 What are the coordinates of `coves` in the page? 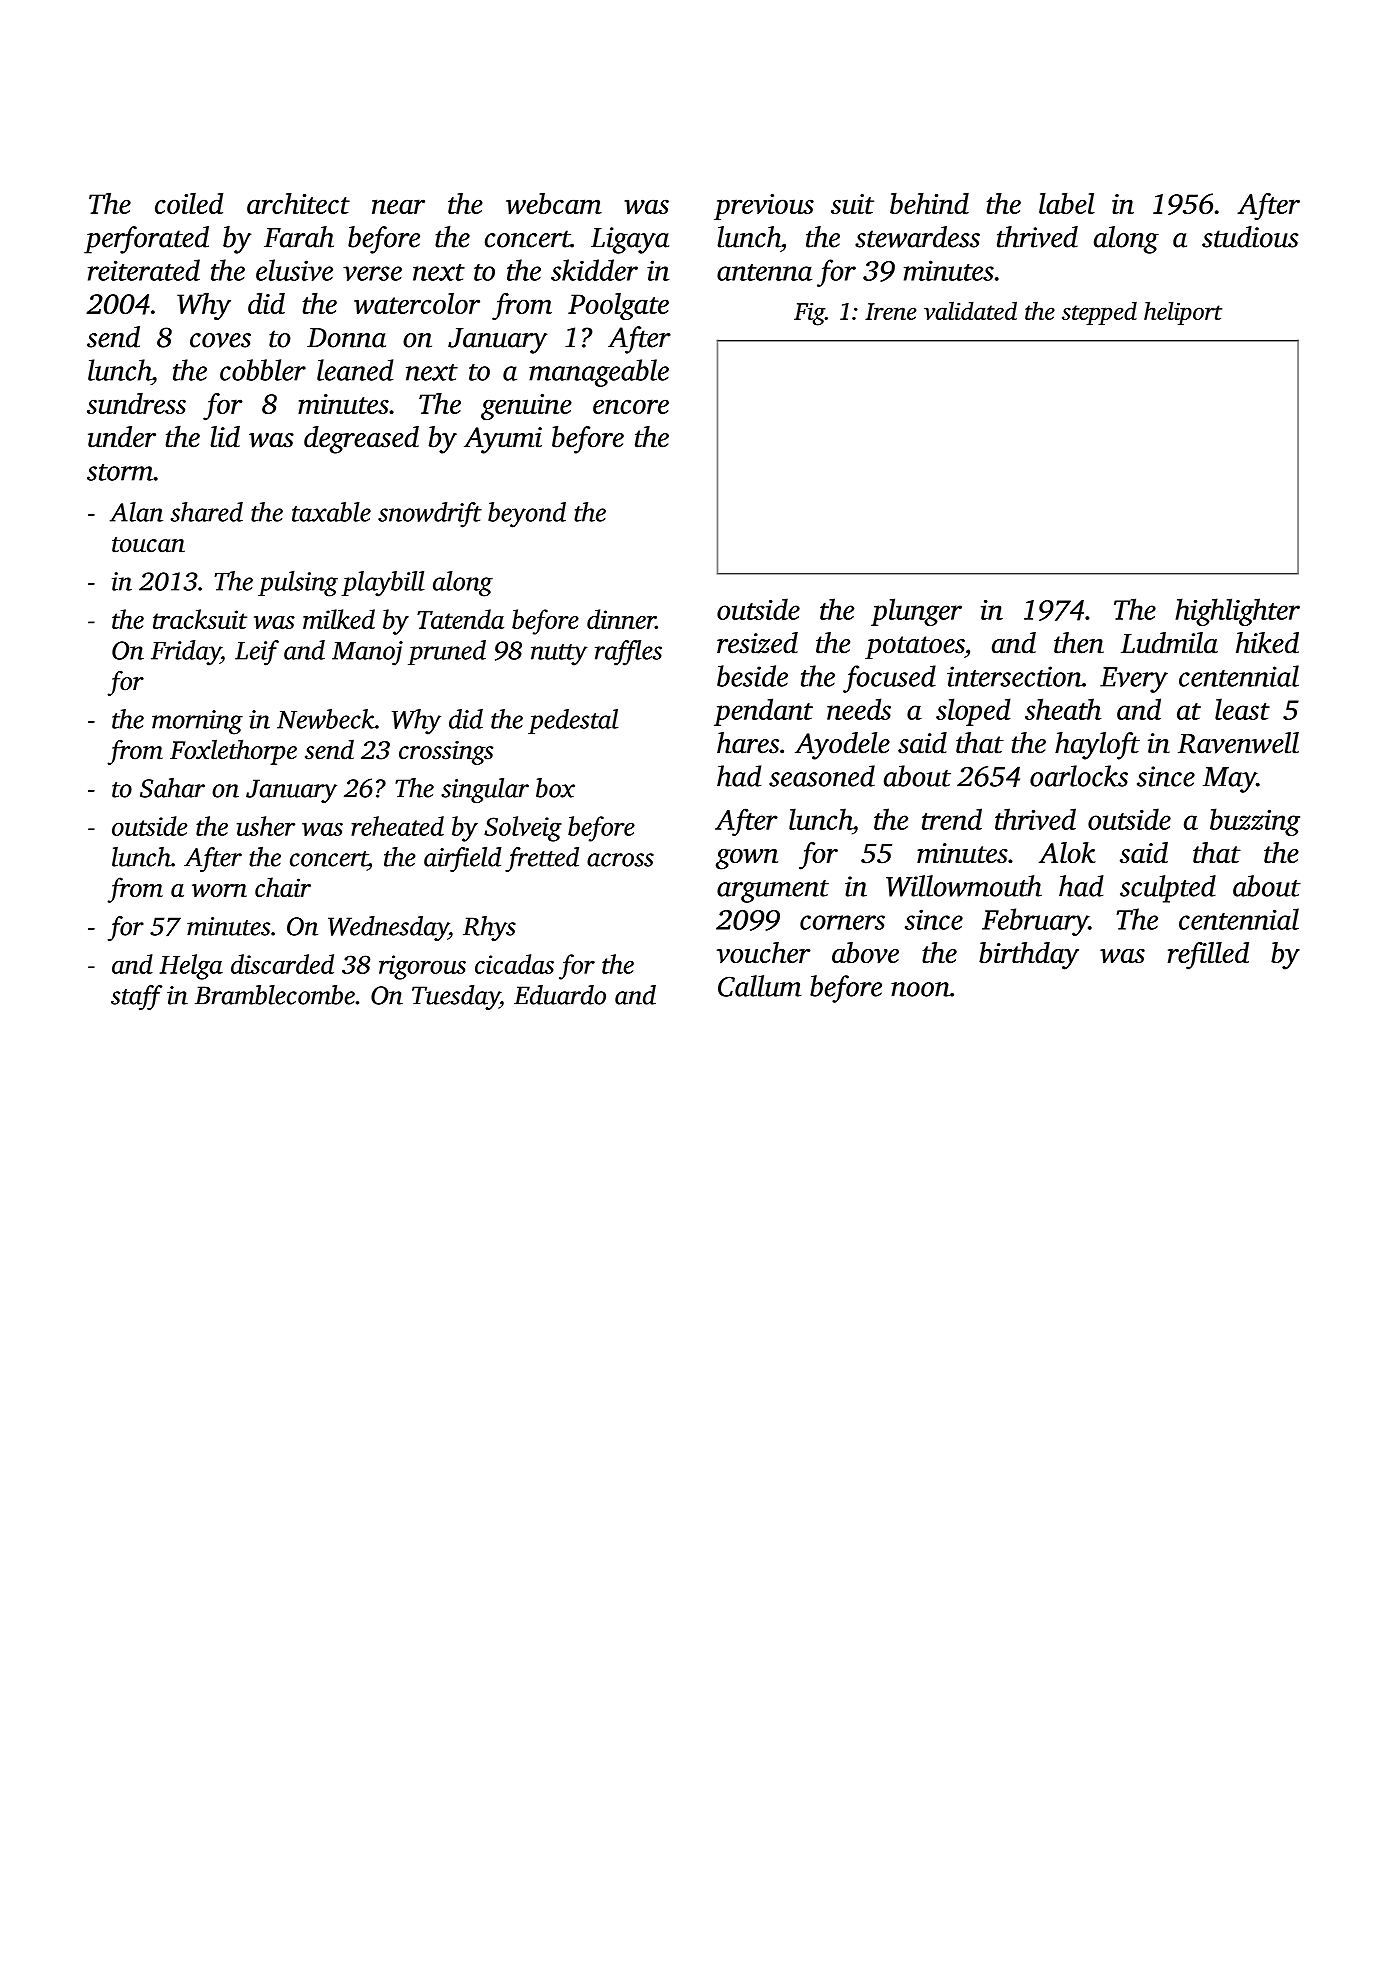 It's located at (220, 340).
